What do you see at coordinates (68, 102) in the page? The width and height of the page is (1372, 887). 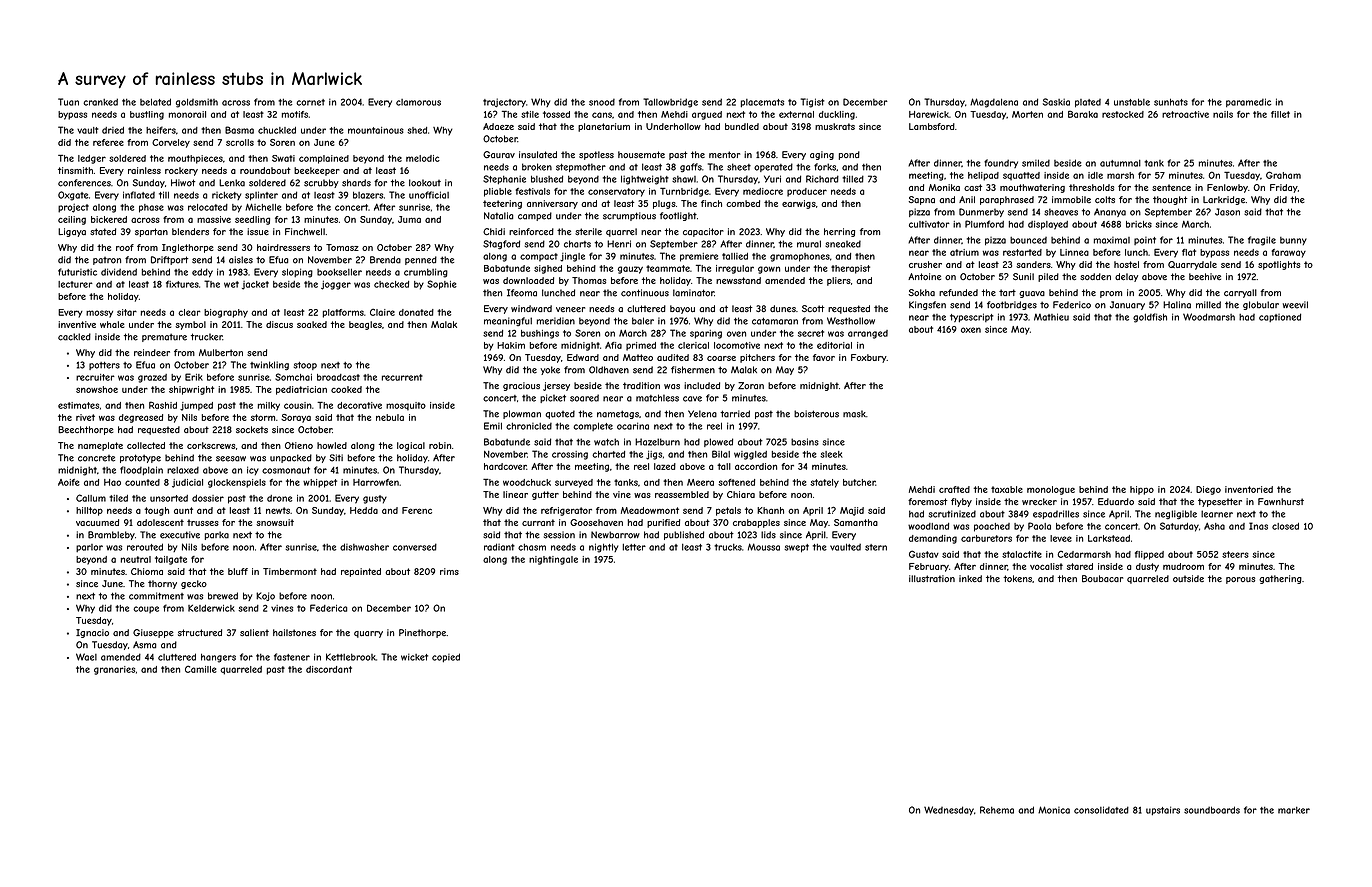 I see `Tuan` at bounding box center [68, 102].
